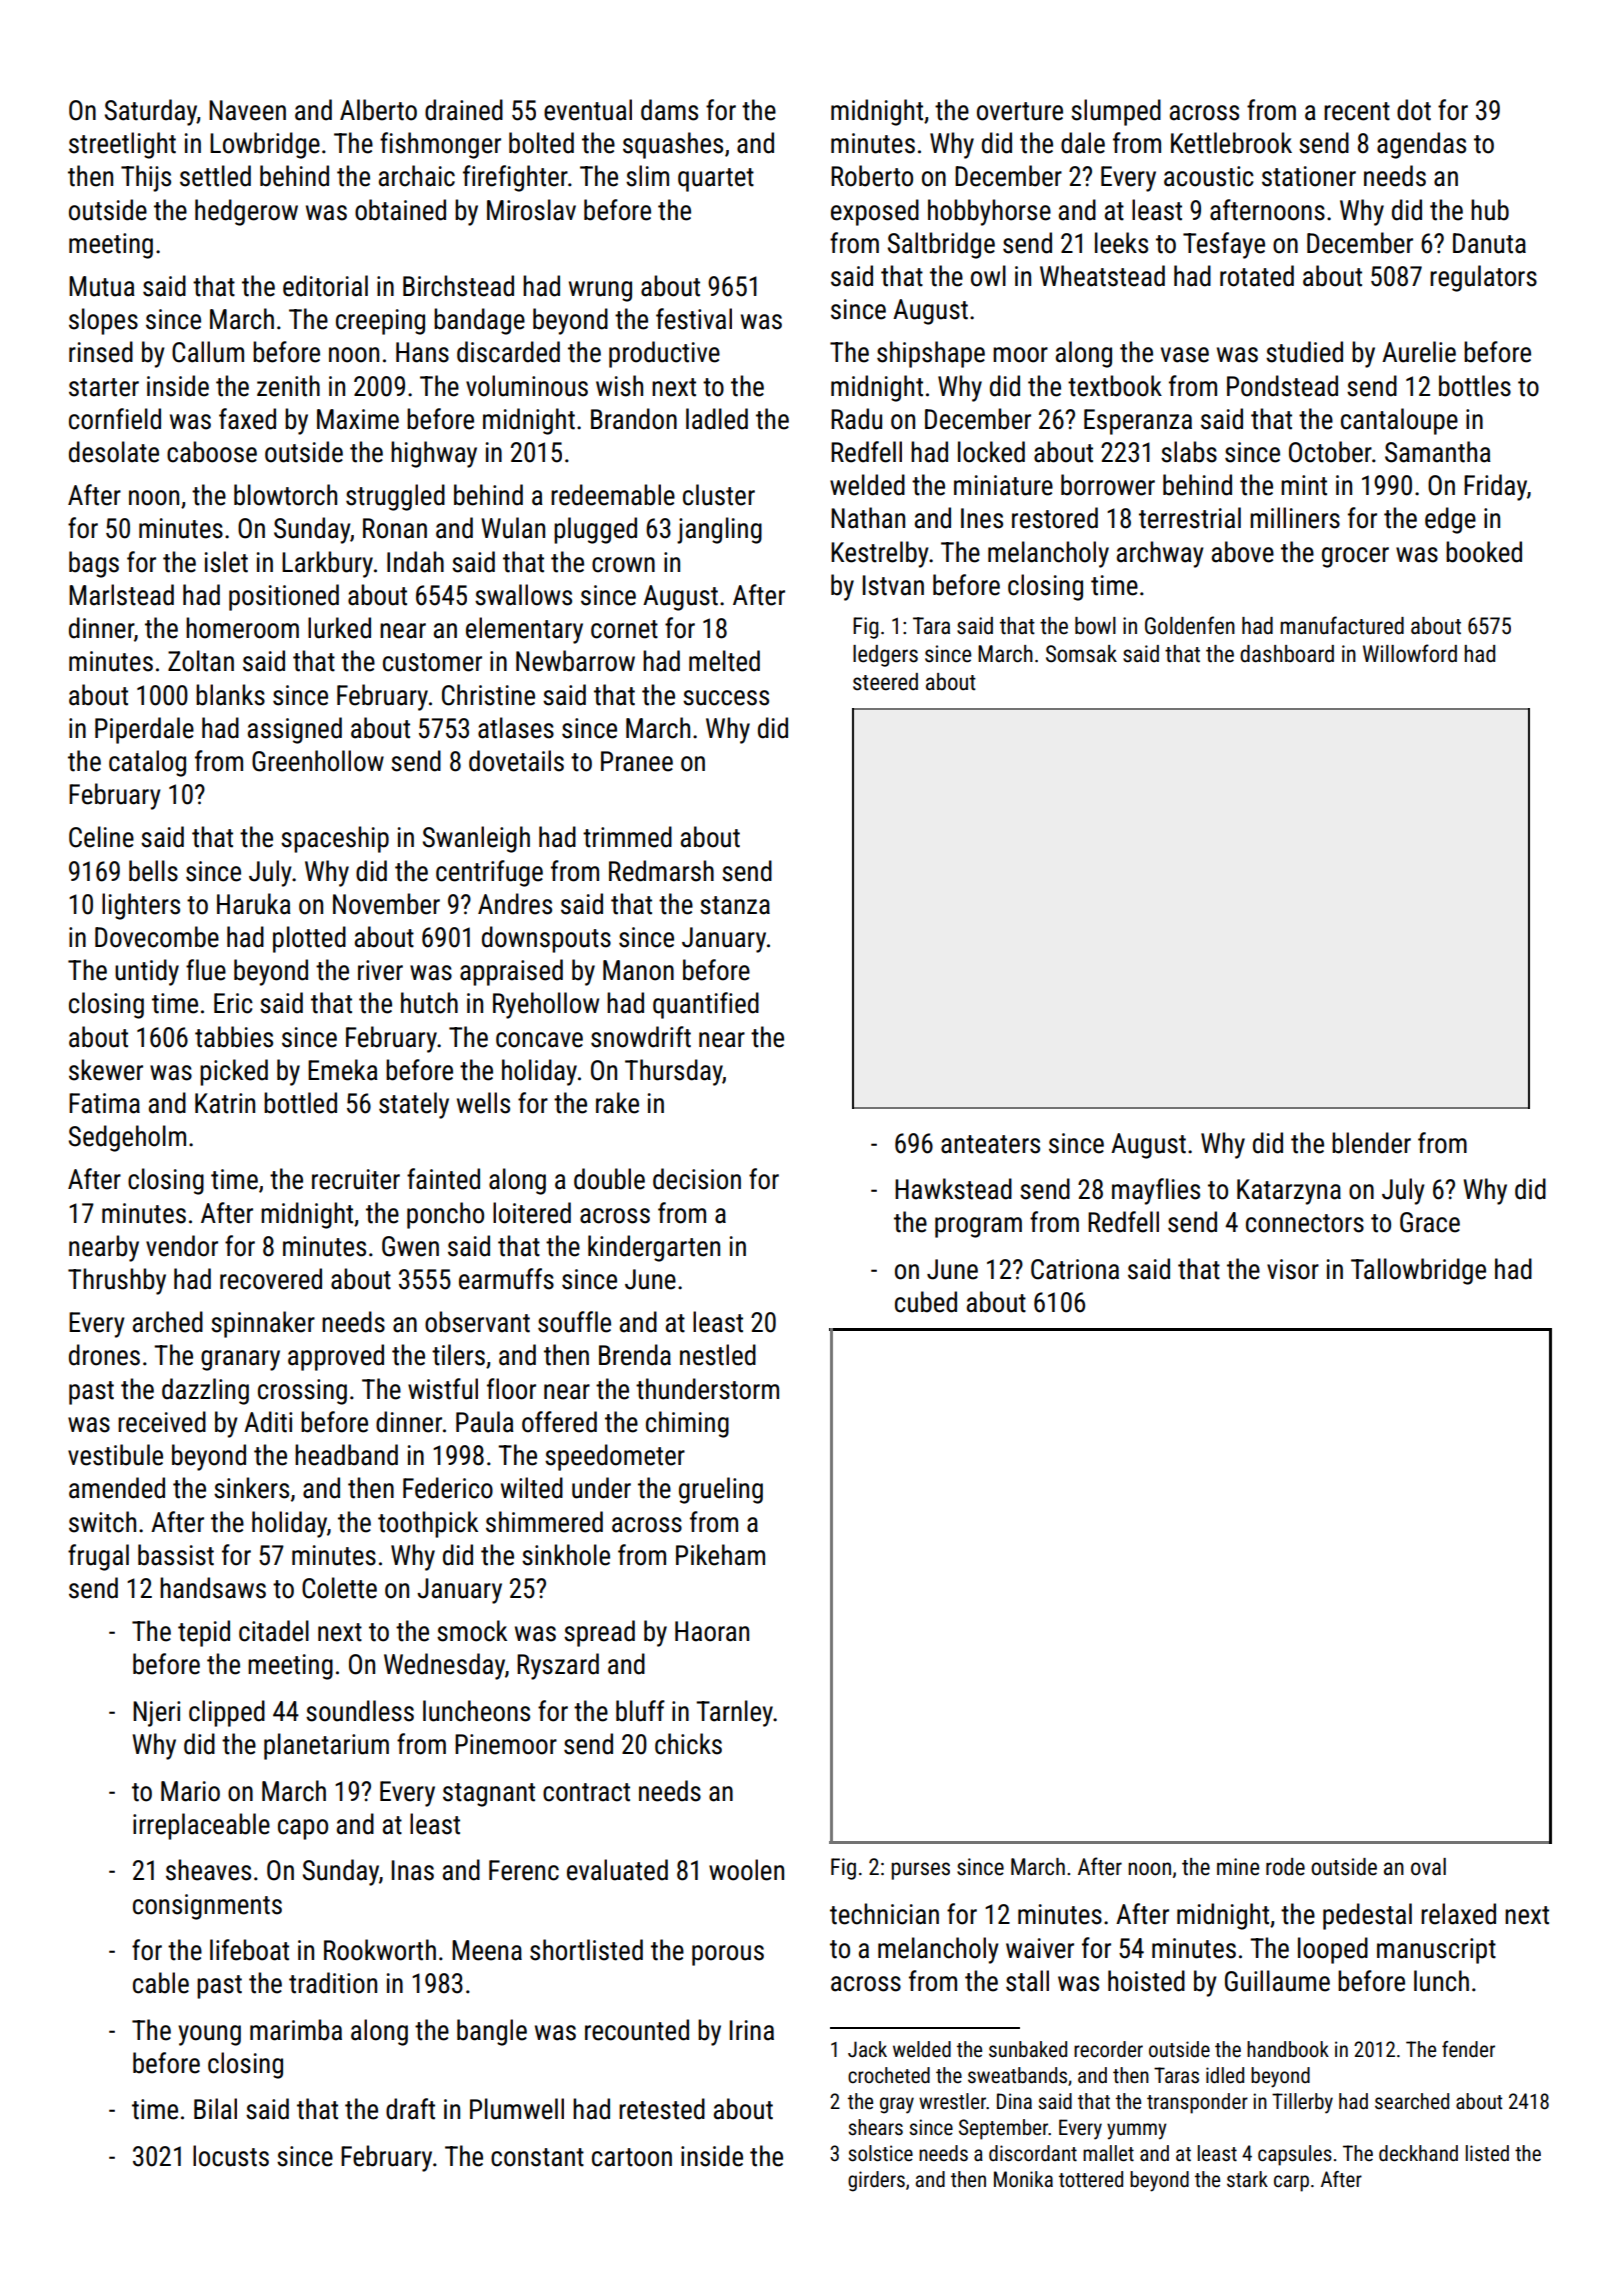 This image has width=1620, height=2292. I want to click on Pranee, so click(637, 761).
